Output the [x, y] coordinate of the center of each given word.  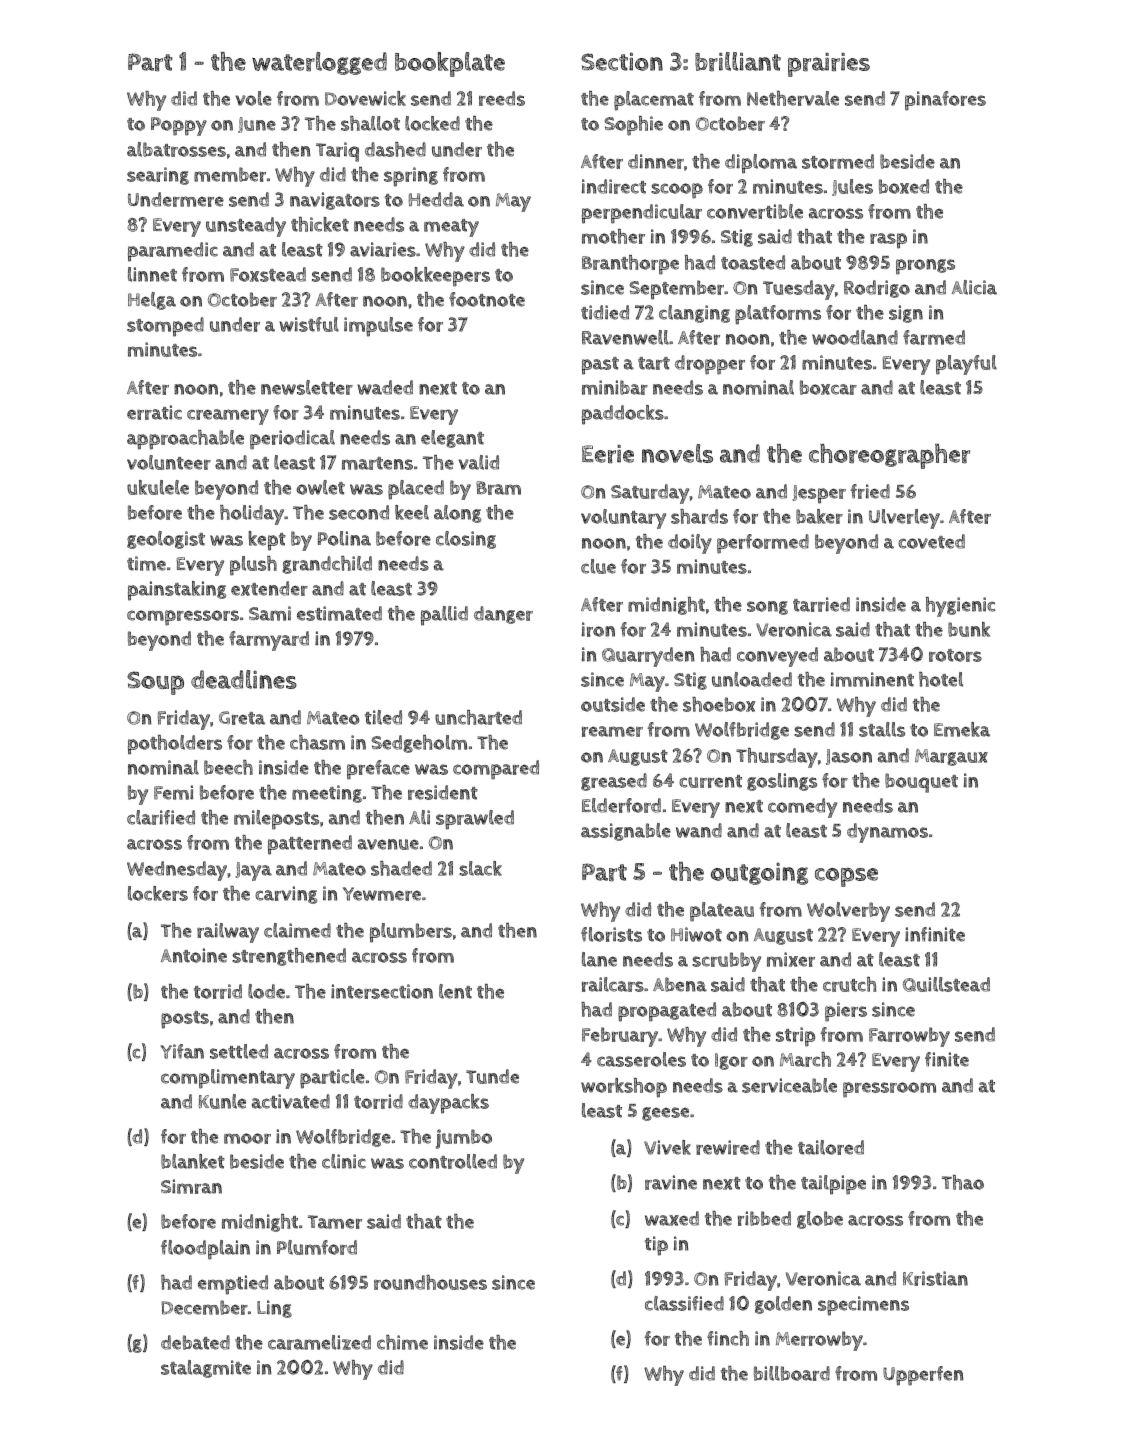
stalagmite [206, 1369]
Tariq [337, 152]
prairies [829, 65]
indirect [614, 186]
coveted [931, 541]
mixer [791, 959]
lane [599, 959]
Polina [344, 538]
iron [598, 629]
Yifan [182, 1051]
